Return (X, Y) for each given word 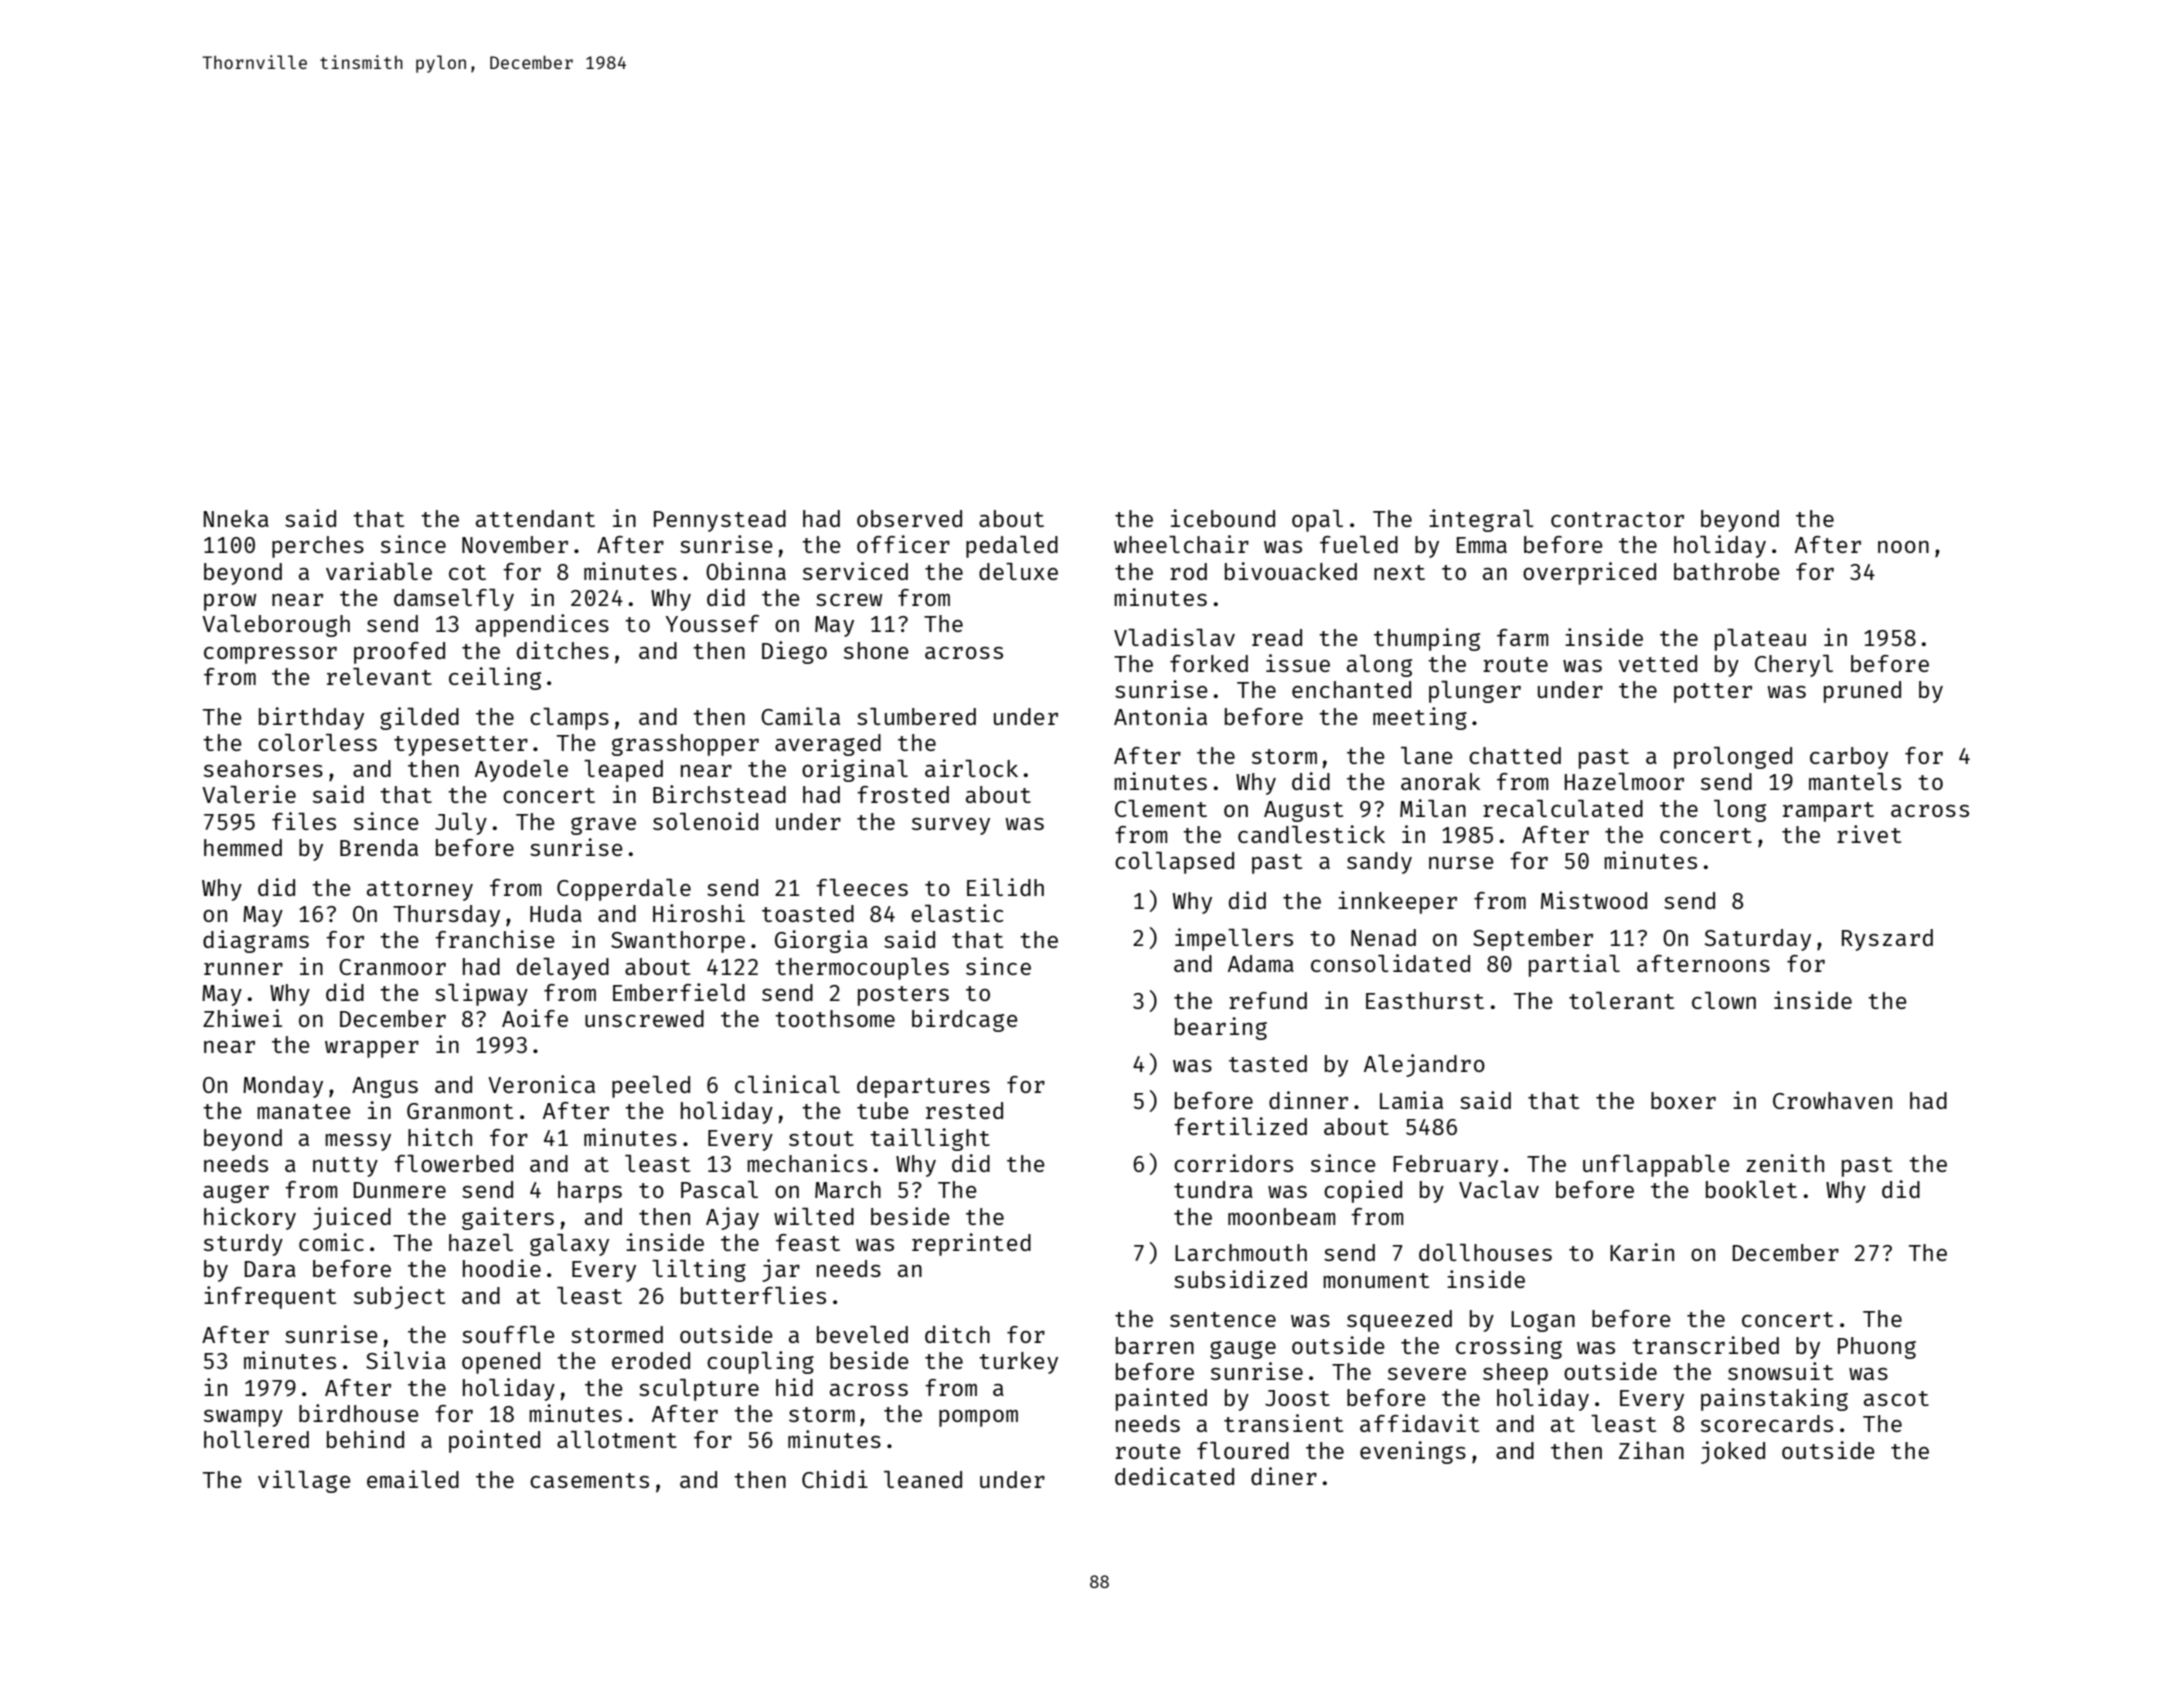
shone (876, 650)
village (304, 1481)
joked (1733, 1452)
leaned (923, 1479)
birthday (311, 718)
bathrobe (1727, 571)
